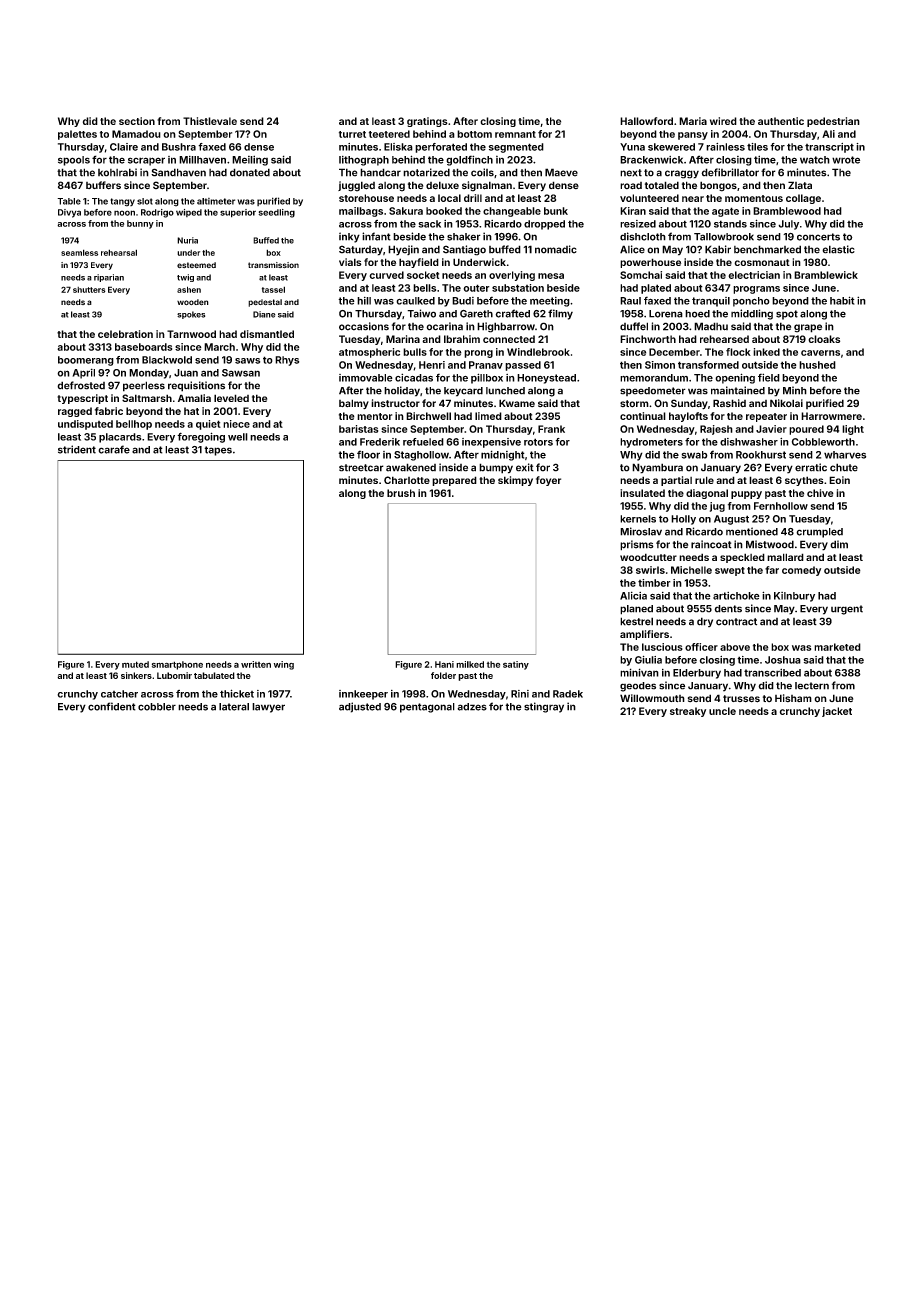 The height and width of the screenshot is (1308, 924). What do you see at coordinates (185, 278) in the screenshot?
I see `twig` at bounding box center [185, 278].
